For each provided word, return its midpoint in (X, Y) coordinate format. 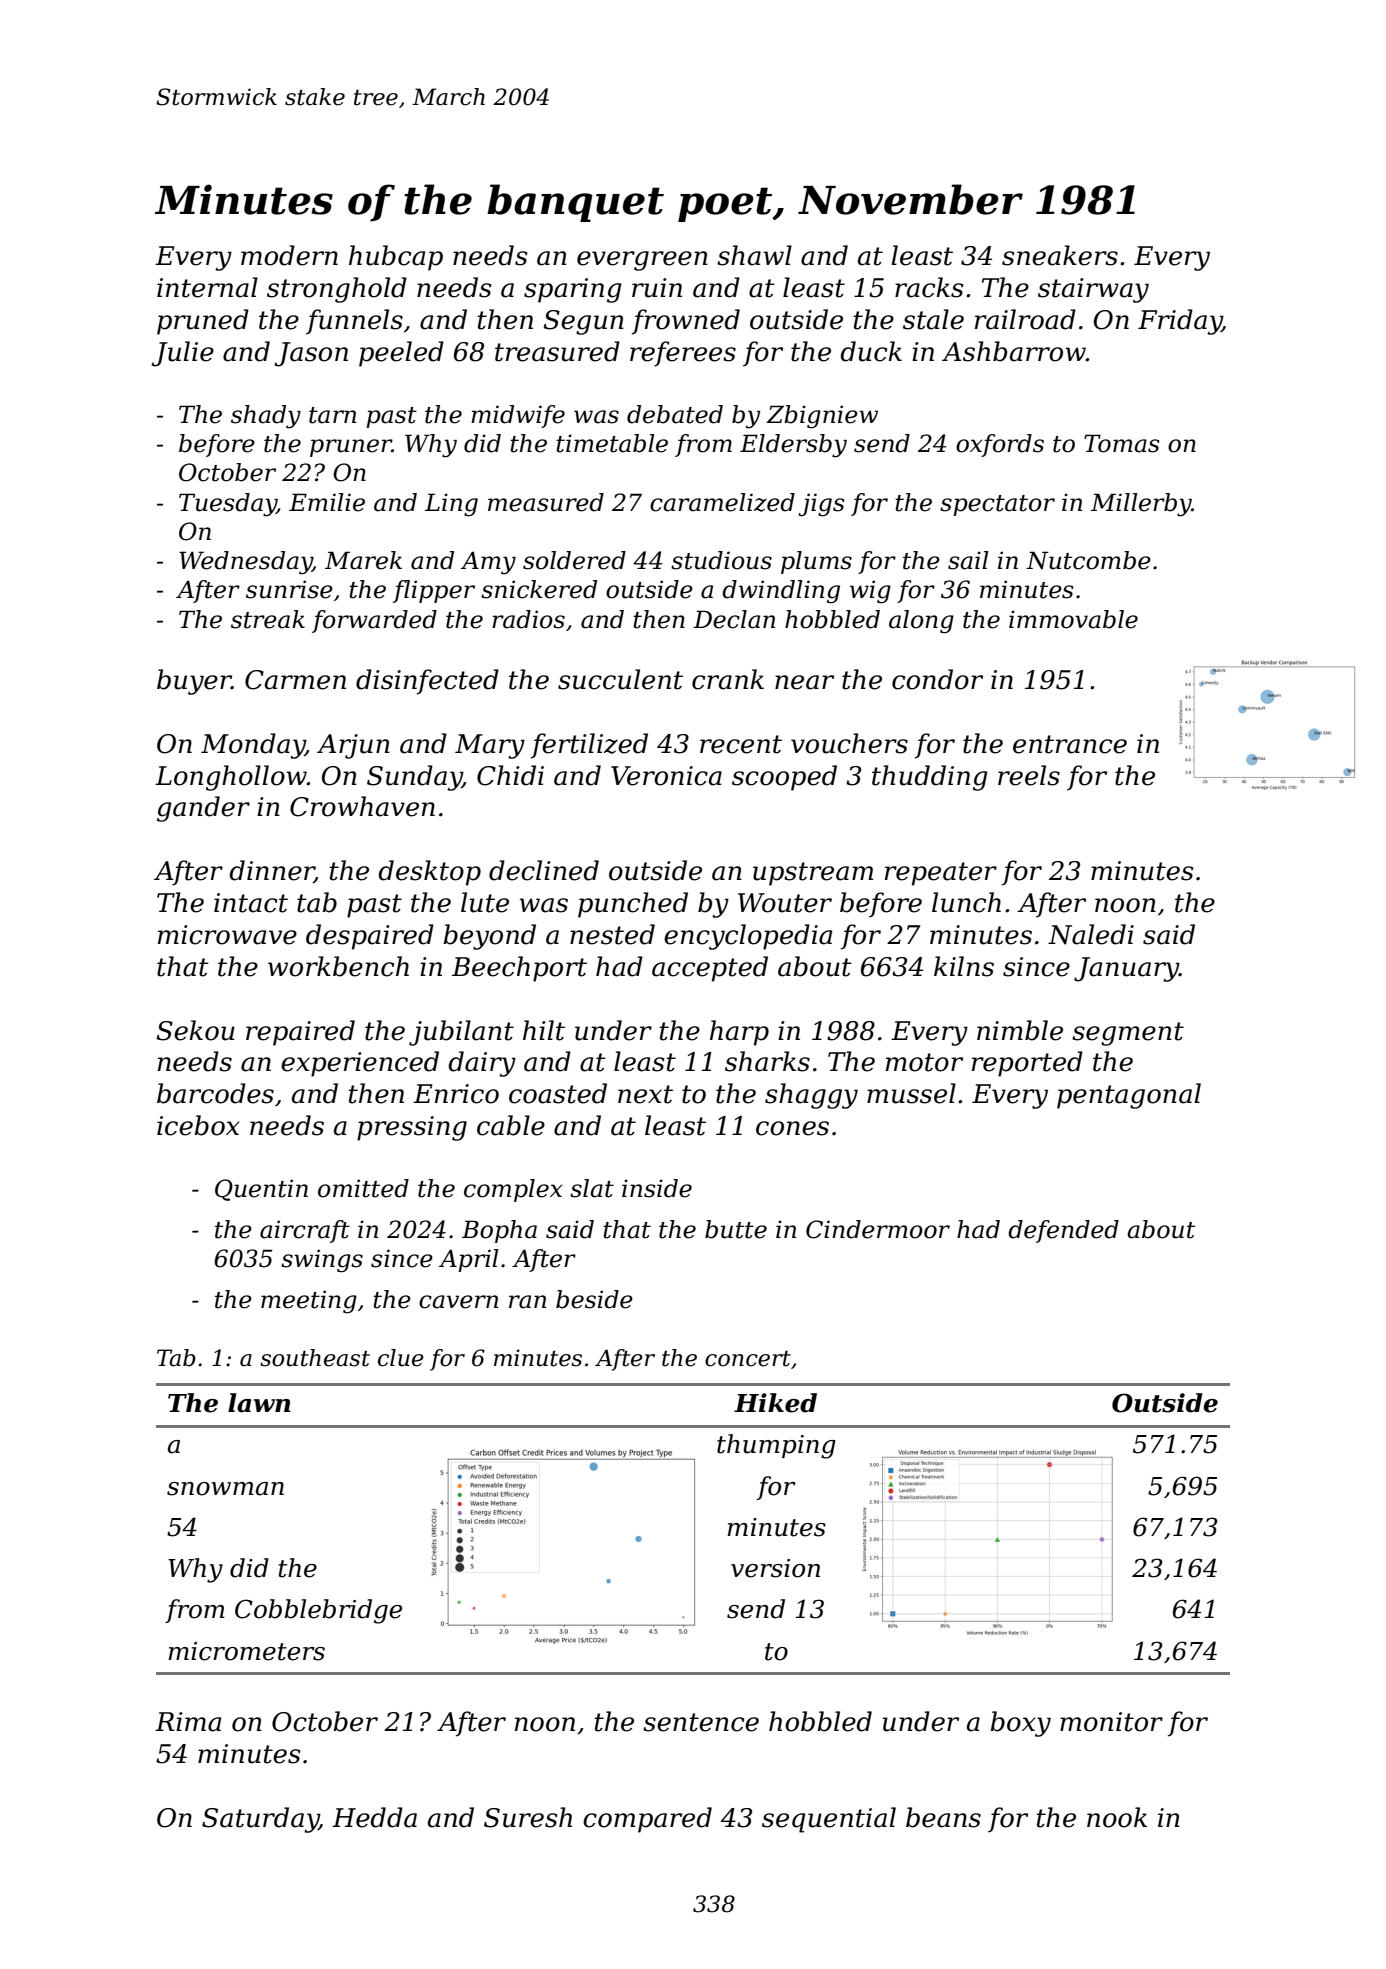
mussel (911, 1093)
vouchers (849, 743)
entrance (1070, 744)
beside (594, 1299)
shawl (754, 255)
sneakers (1060, 255)
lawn (259, 1403)
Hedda (374, 1817)
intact (251, 903)
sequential (829, 1820)
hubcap (396, 258)
